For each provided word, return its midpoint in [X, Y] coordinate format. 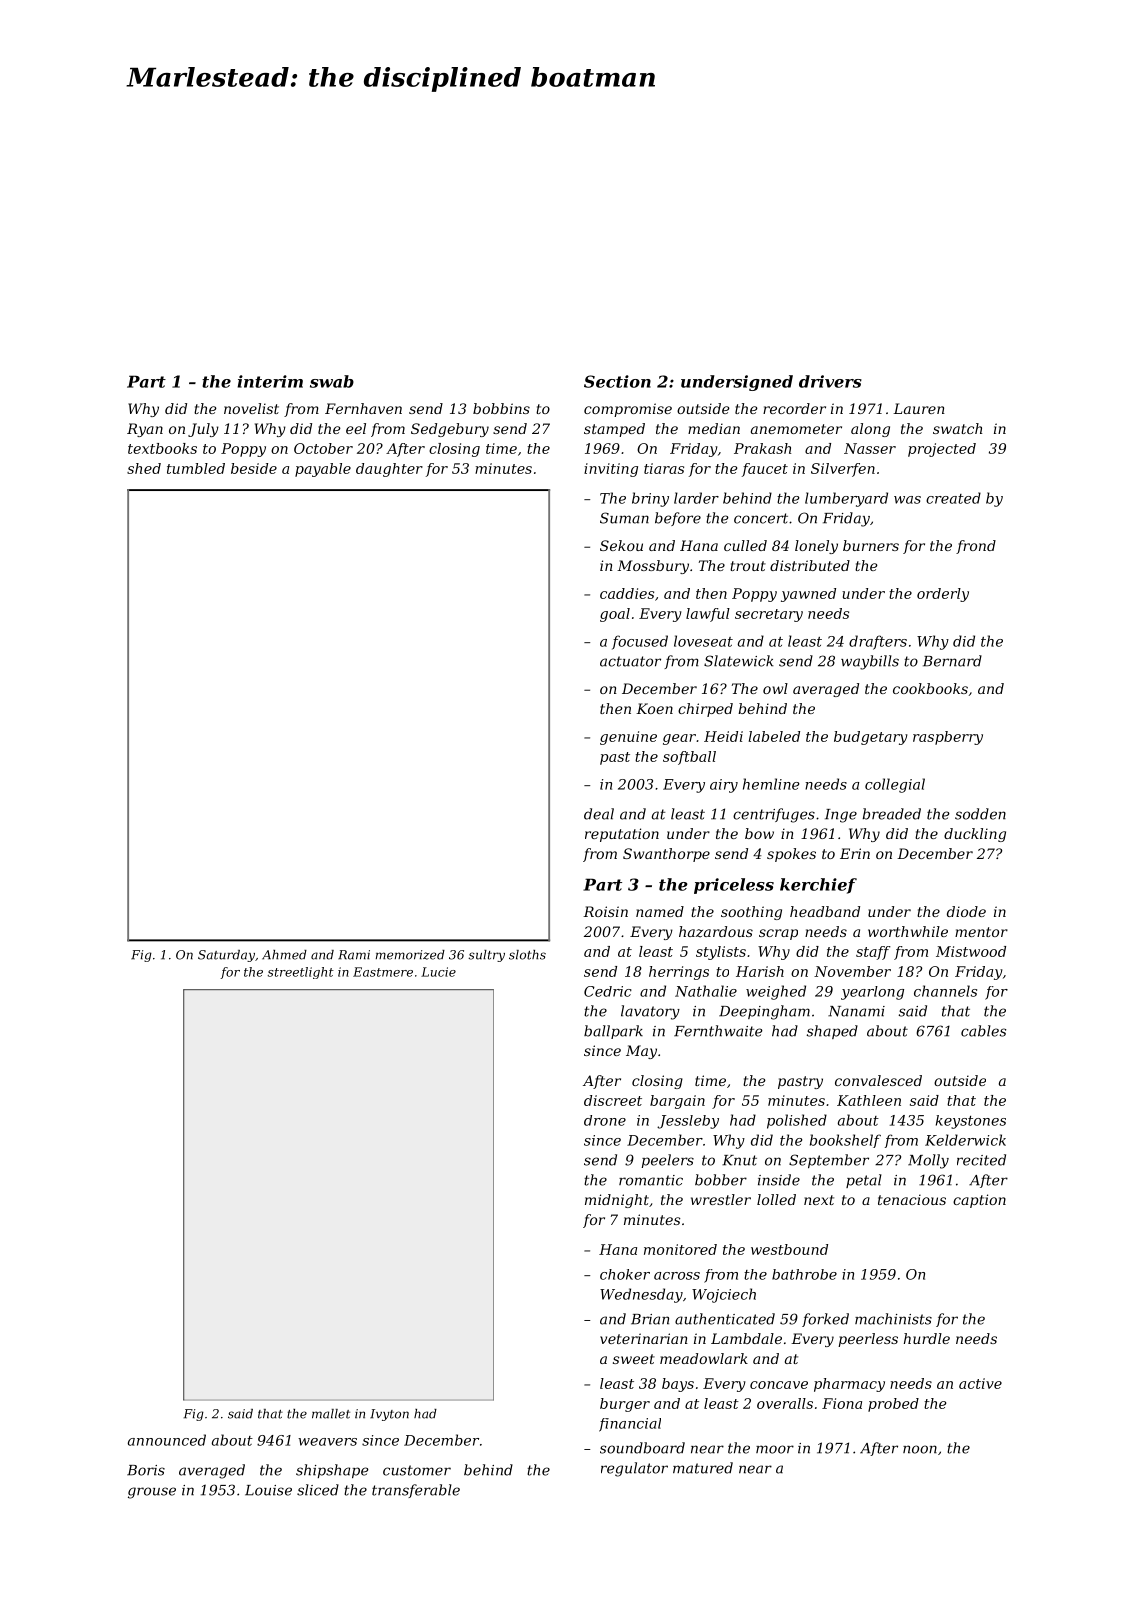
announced [167, 1440]
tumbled [196, 468]
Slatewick [739, 661]
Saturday [226, 956]
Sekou [621, 545]
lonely [816, 547]
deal [599, 814]
